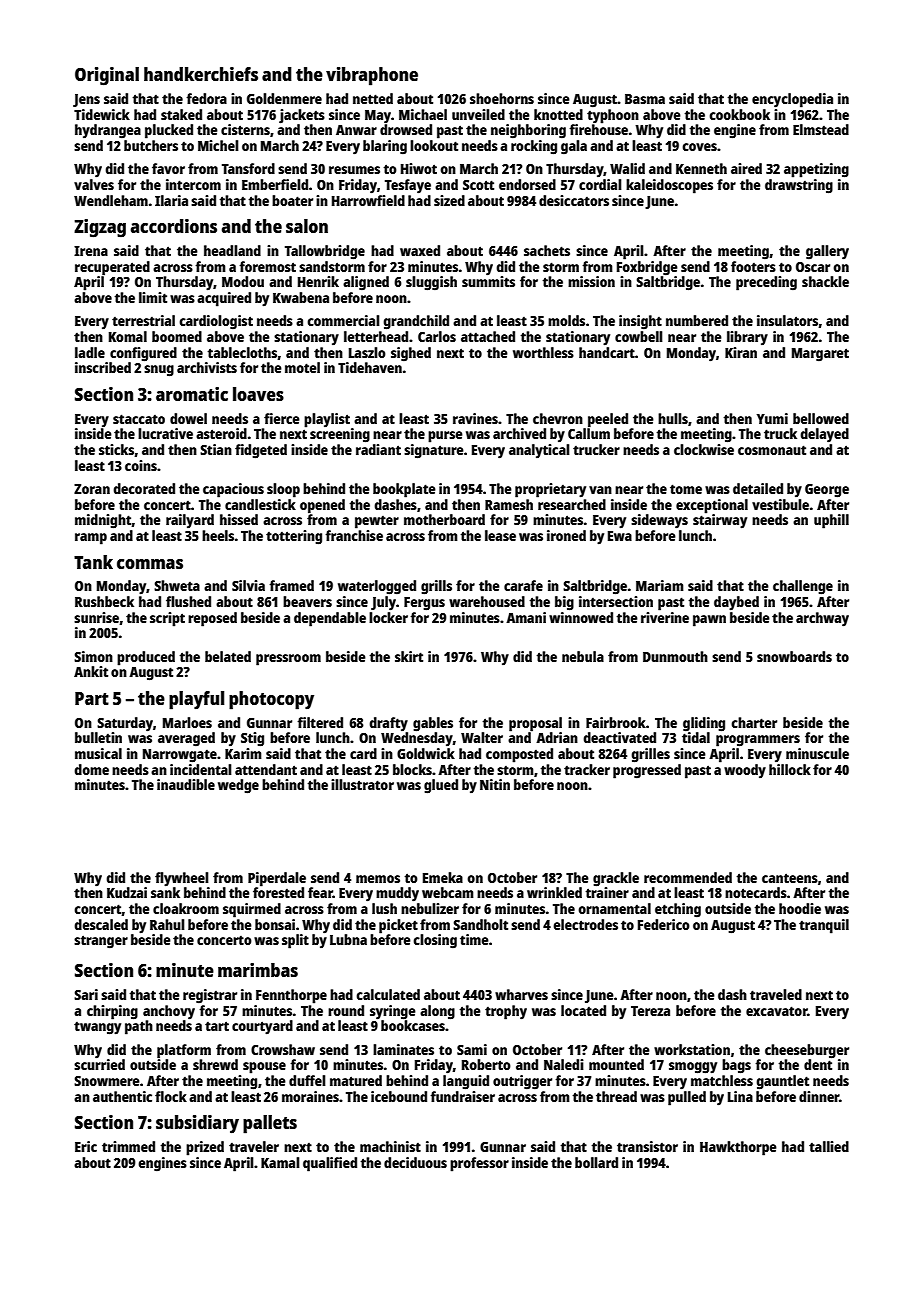  What do you see at coordinates (372, 76) in the screenshot?
I see `vibraphone` at bounding box center [372, 76].
